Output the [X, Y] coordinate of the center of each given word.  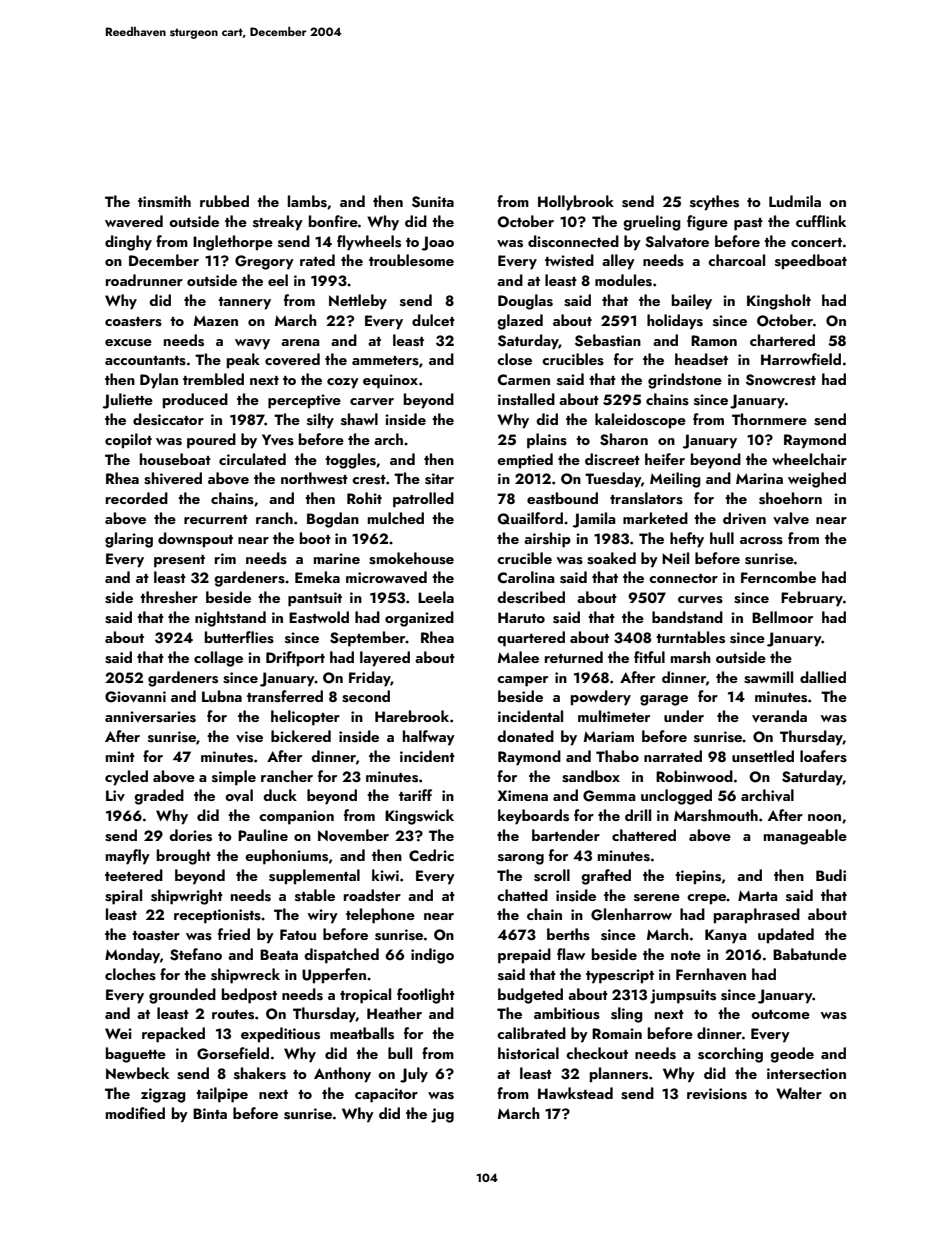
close [514, 359]
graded [159, 797]
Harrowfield [801, 359]
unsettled [763, 756]
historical [528, 1053]
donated [525, 736]
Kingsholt [779, 302]
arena [300, 342]
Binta [210, 1113]
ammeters [385, 361]
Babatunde [810, 954]
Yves [278, 440]
